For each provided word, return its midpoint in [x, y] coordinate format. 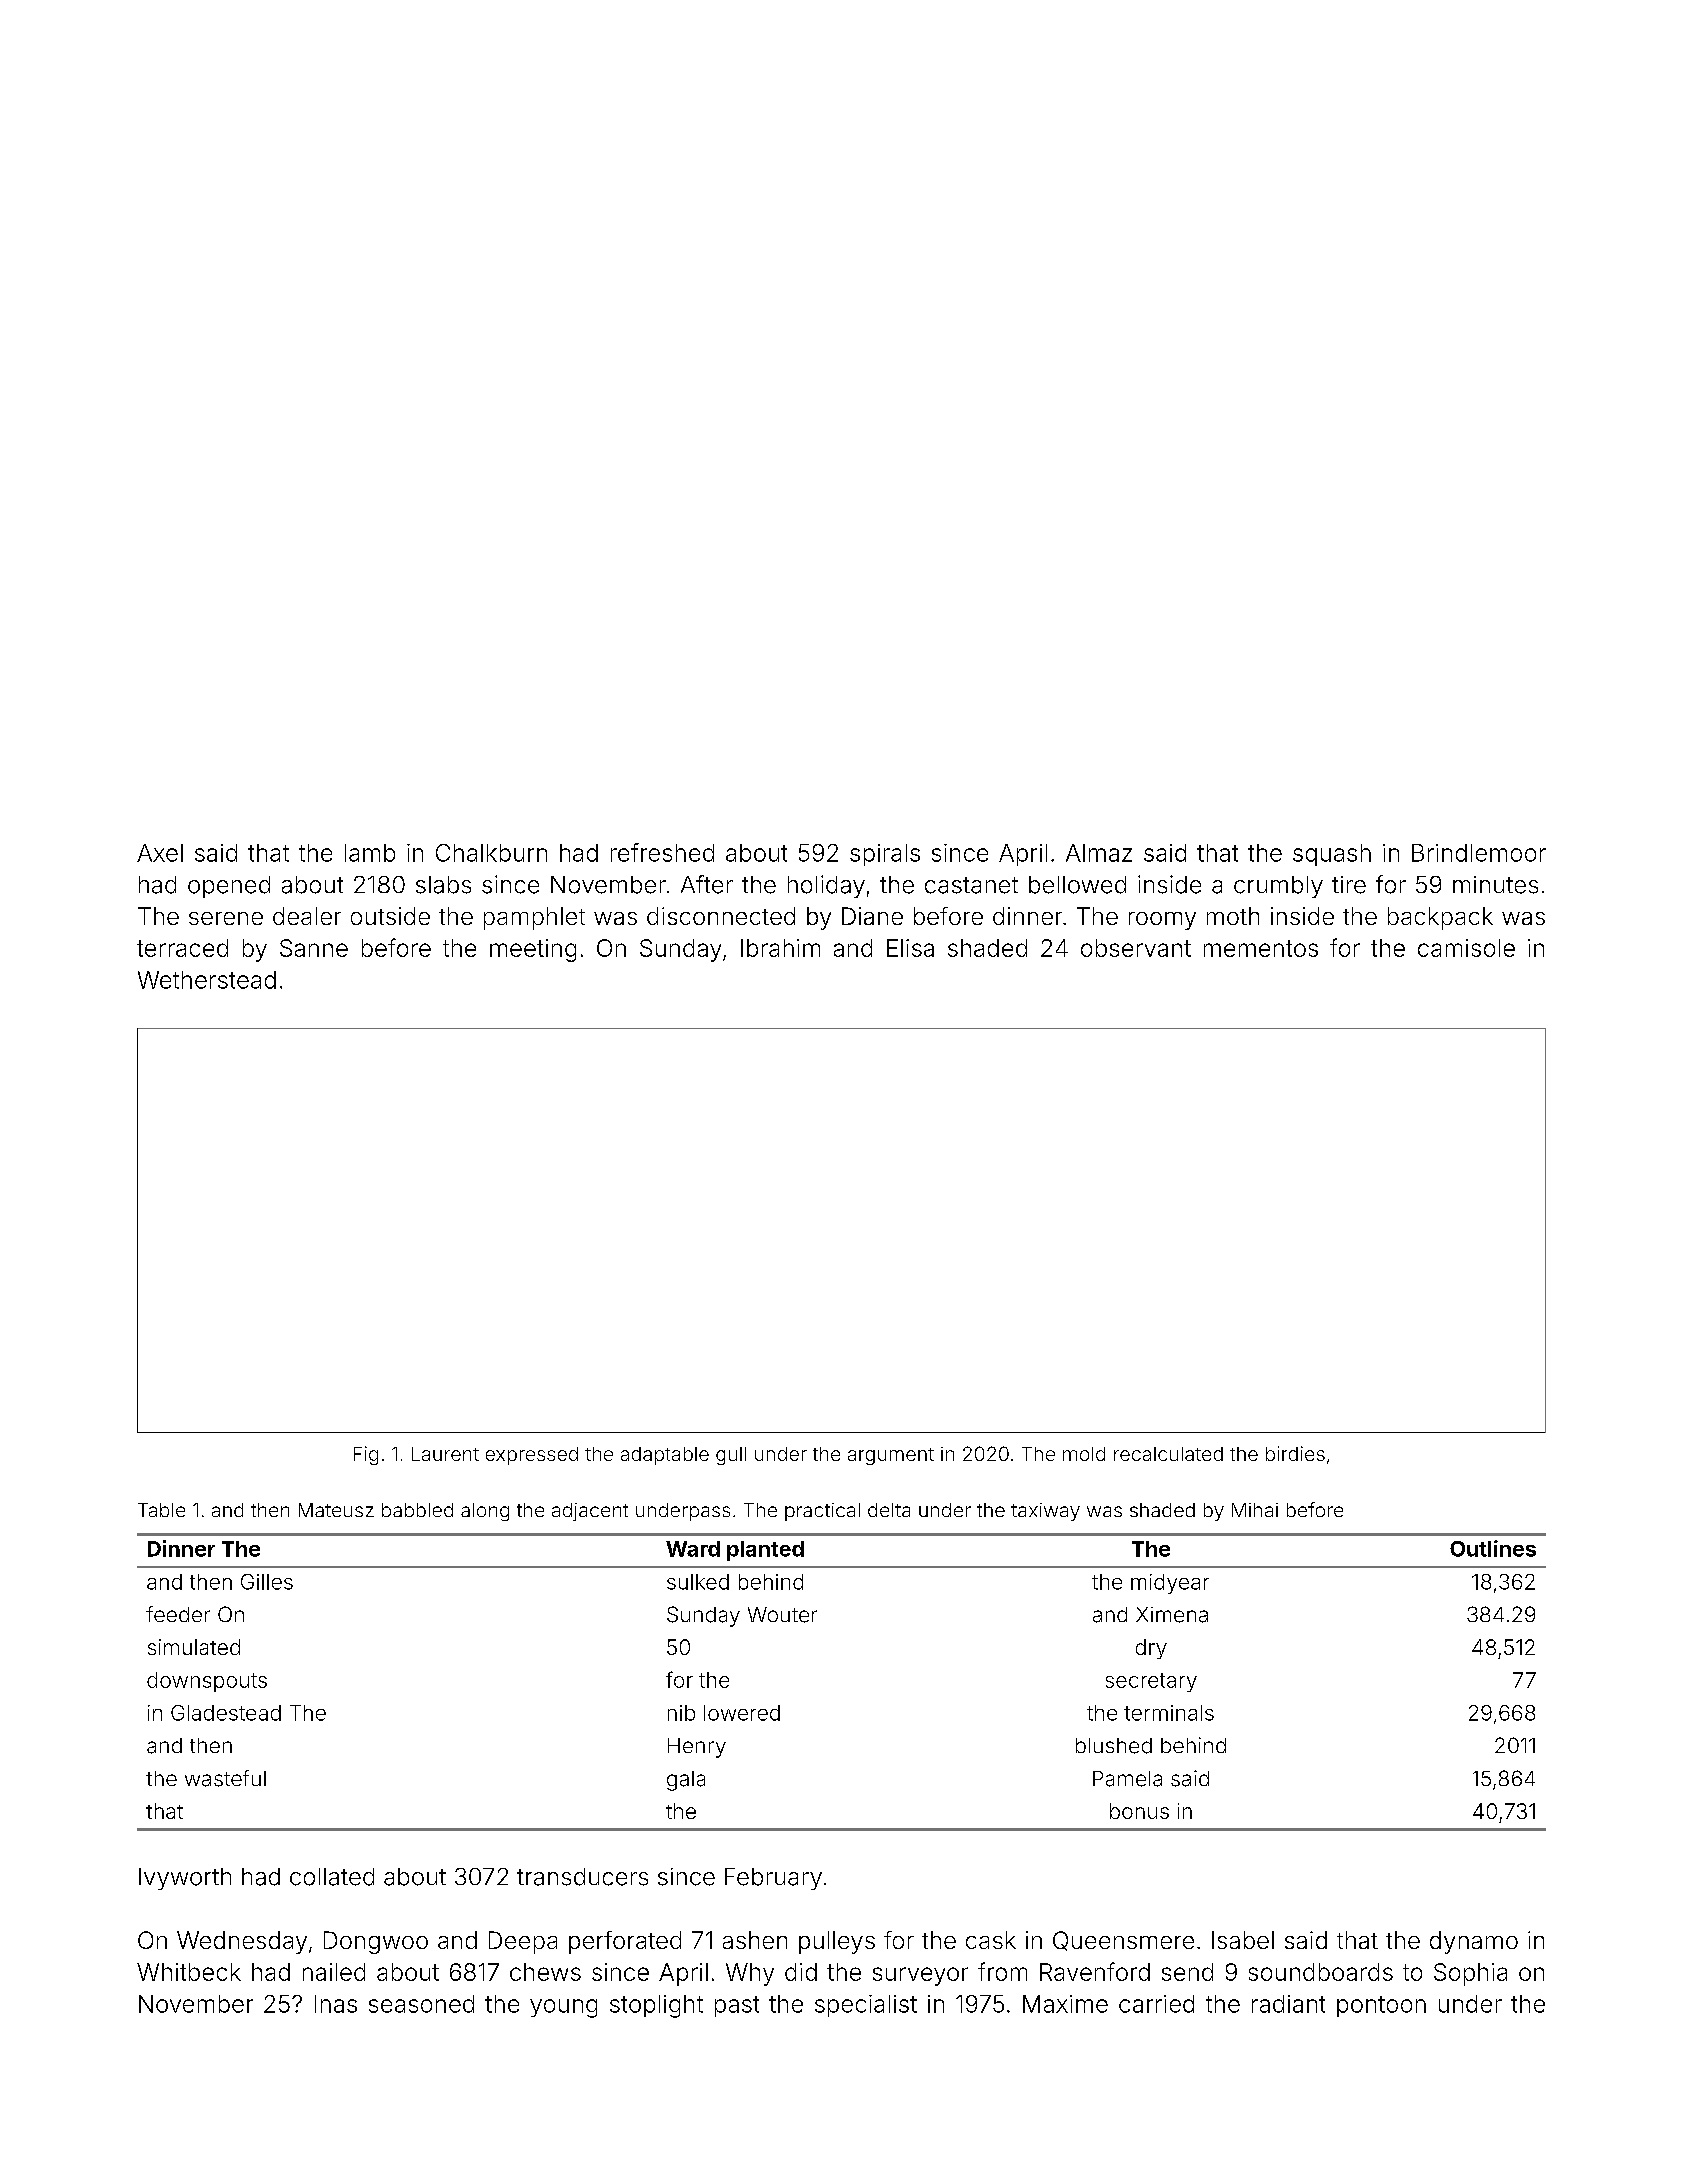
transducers [582, 1877]
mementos [1261, 948]
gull [731, 1456]
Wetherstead [207, 980]
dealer [307, 916]
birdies [1295, 1453]
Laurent [445, 1454]
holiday [826, 886]
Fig [366, 1455]
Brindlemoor [1479, 853]
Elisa [910, 948]
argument [891, 1456]
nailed [334, 1972]
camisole [1466, 948]
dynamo [1474, 1942]
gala [686, 1781]
